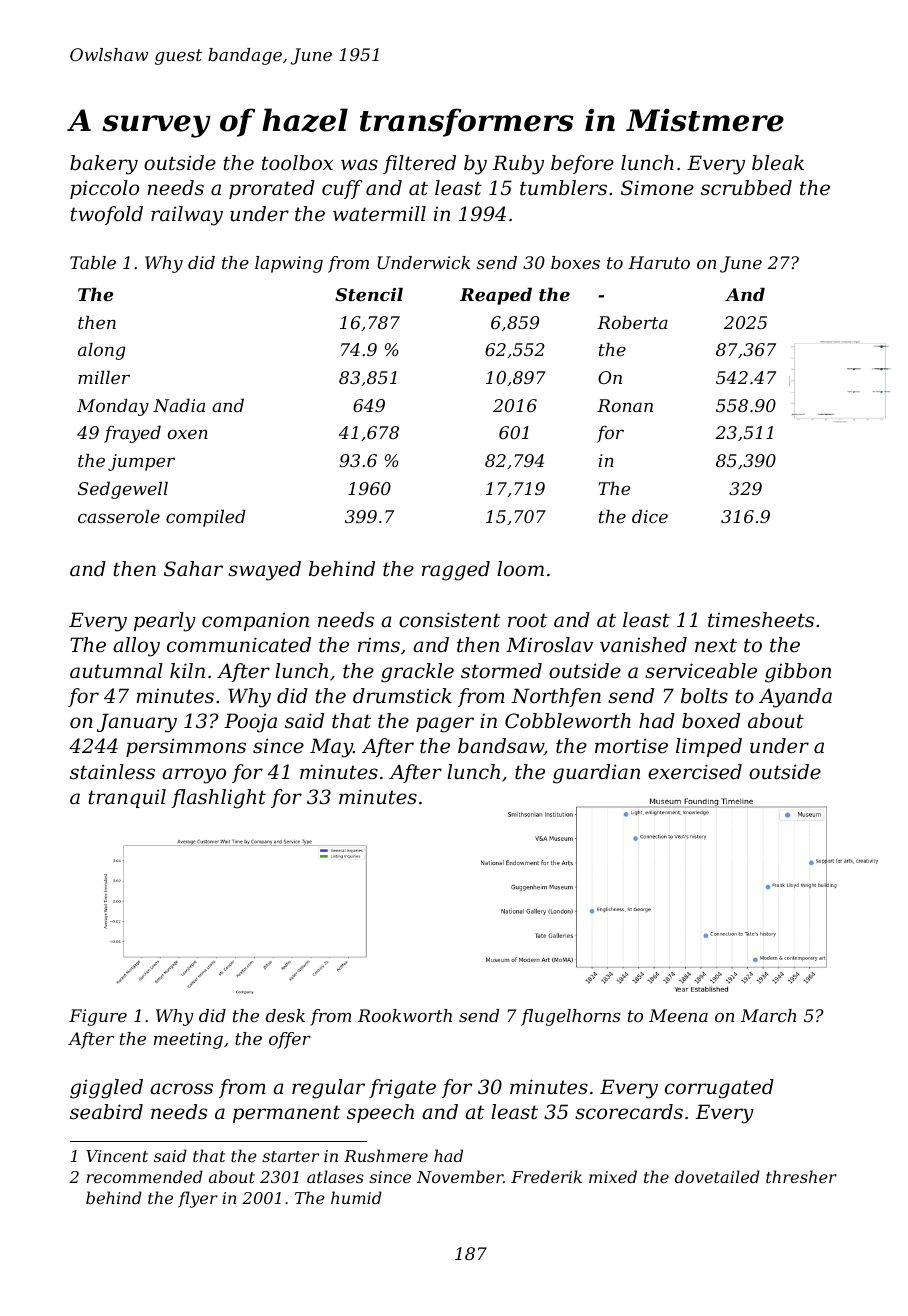 The width and height of the page is (908, 1316). Describe the element at coordinates (93, 262) in the page. I see `Table` at that location.
